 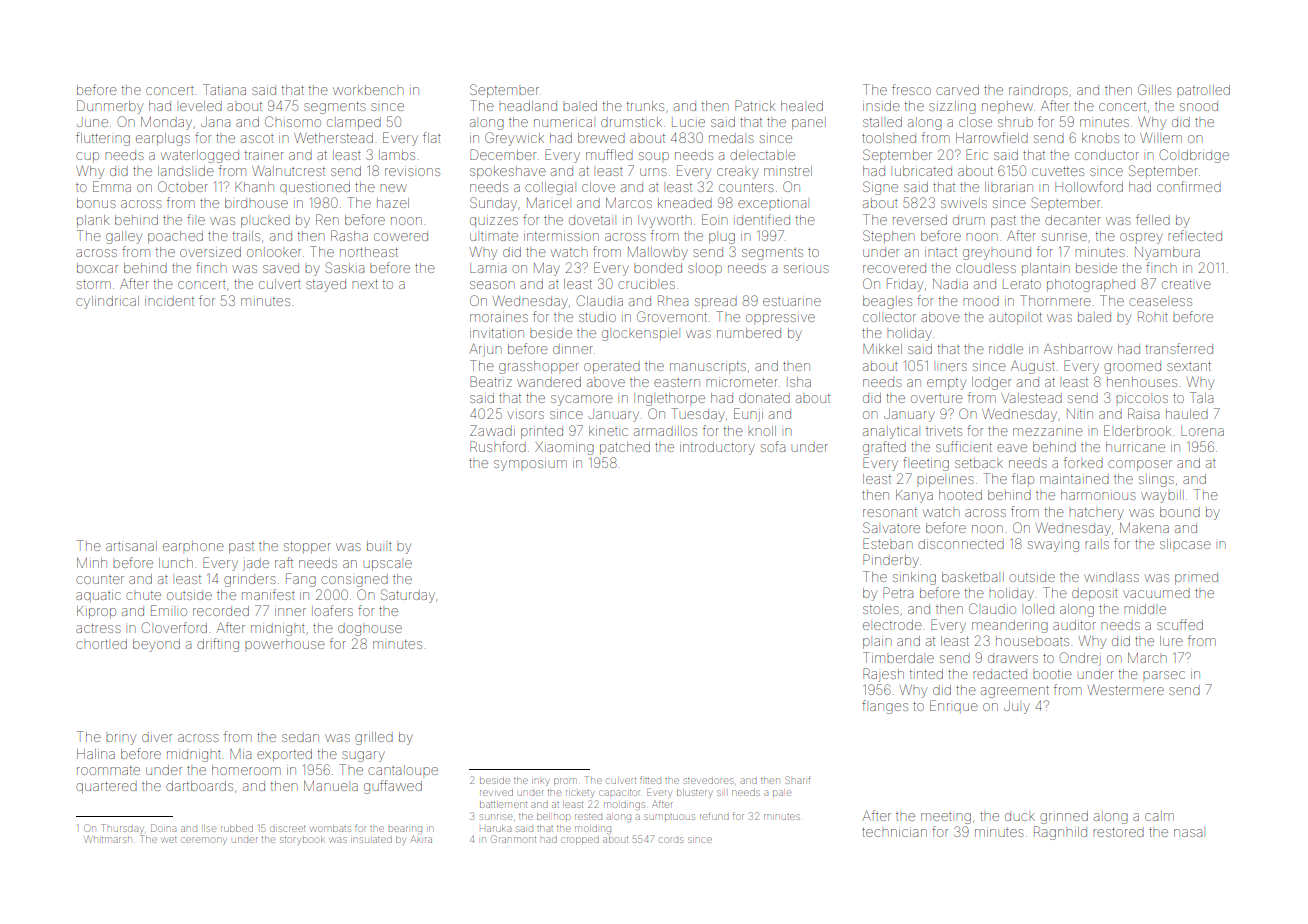 I want to click on Saskia, so click(x=344, y=267).
